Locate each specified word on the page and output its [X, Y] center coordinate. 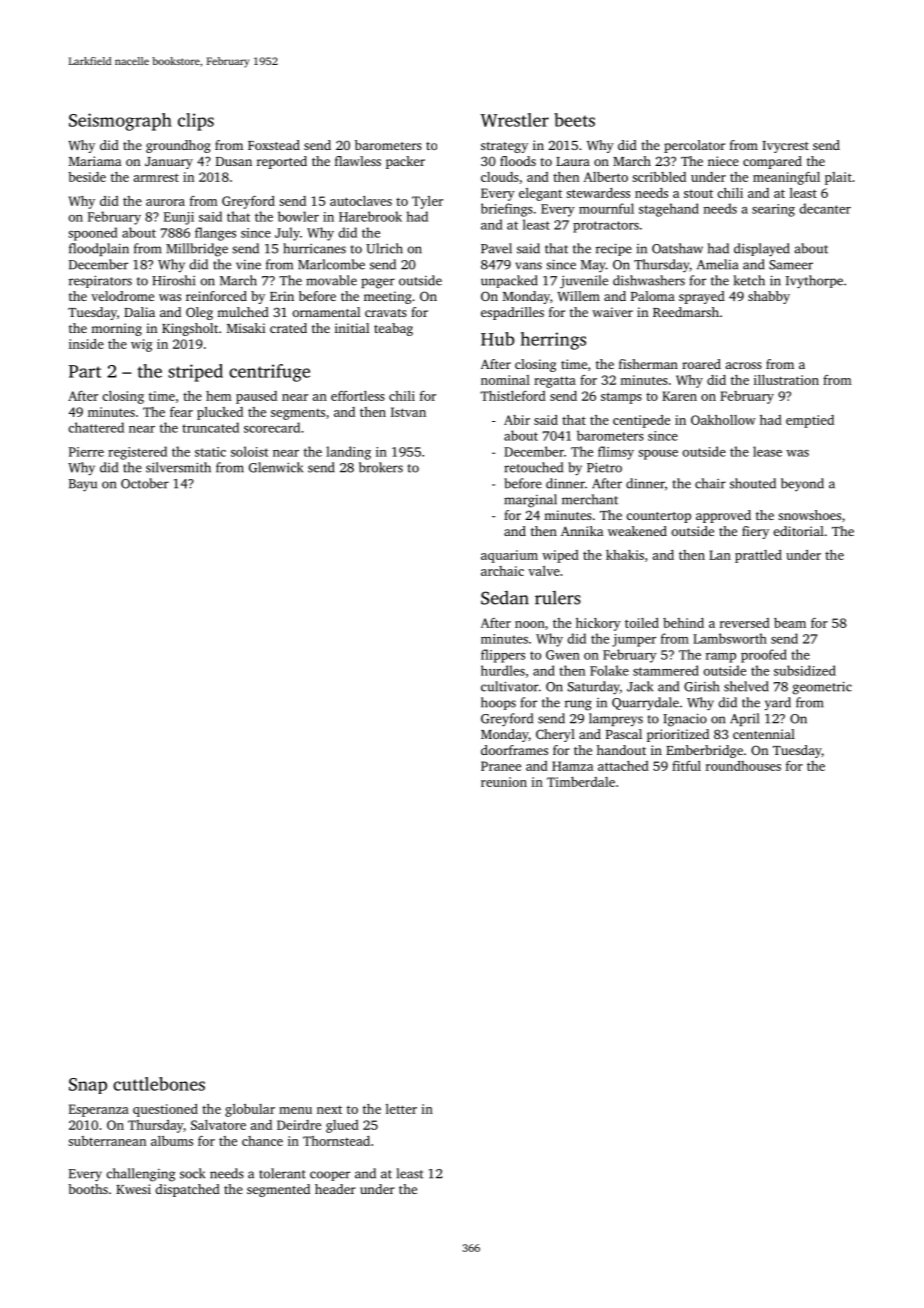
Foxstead [274, 145]
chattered [96, 427]
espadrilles [512, 313]
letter [401, 1109]
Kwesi [133, 1189]
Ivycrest [785, 147]
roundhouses [743, 766]
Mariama [95, 161]
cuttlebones [159, 1084]
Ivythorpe [814, 282]
